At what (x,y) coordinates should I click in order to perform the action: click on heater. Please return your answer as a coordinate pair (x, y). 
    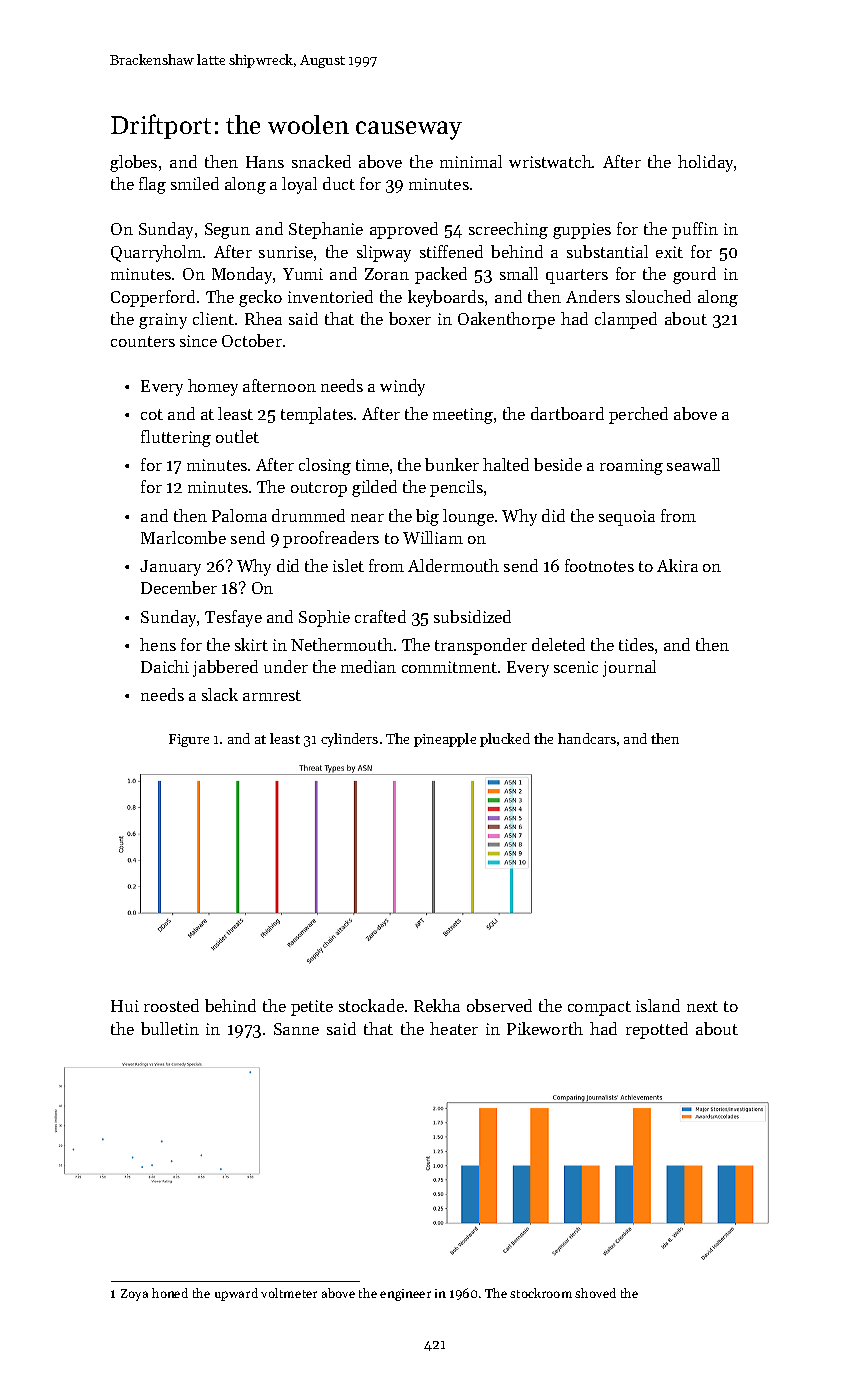
    Looking at the image, I should click on (454, 1028).
